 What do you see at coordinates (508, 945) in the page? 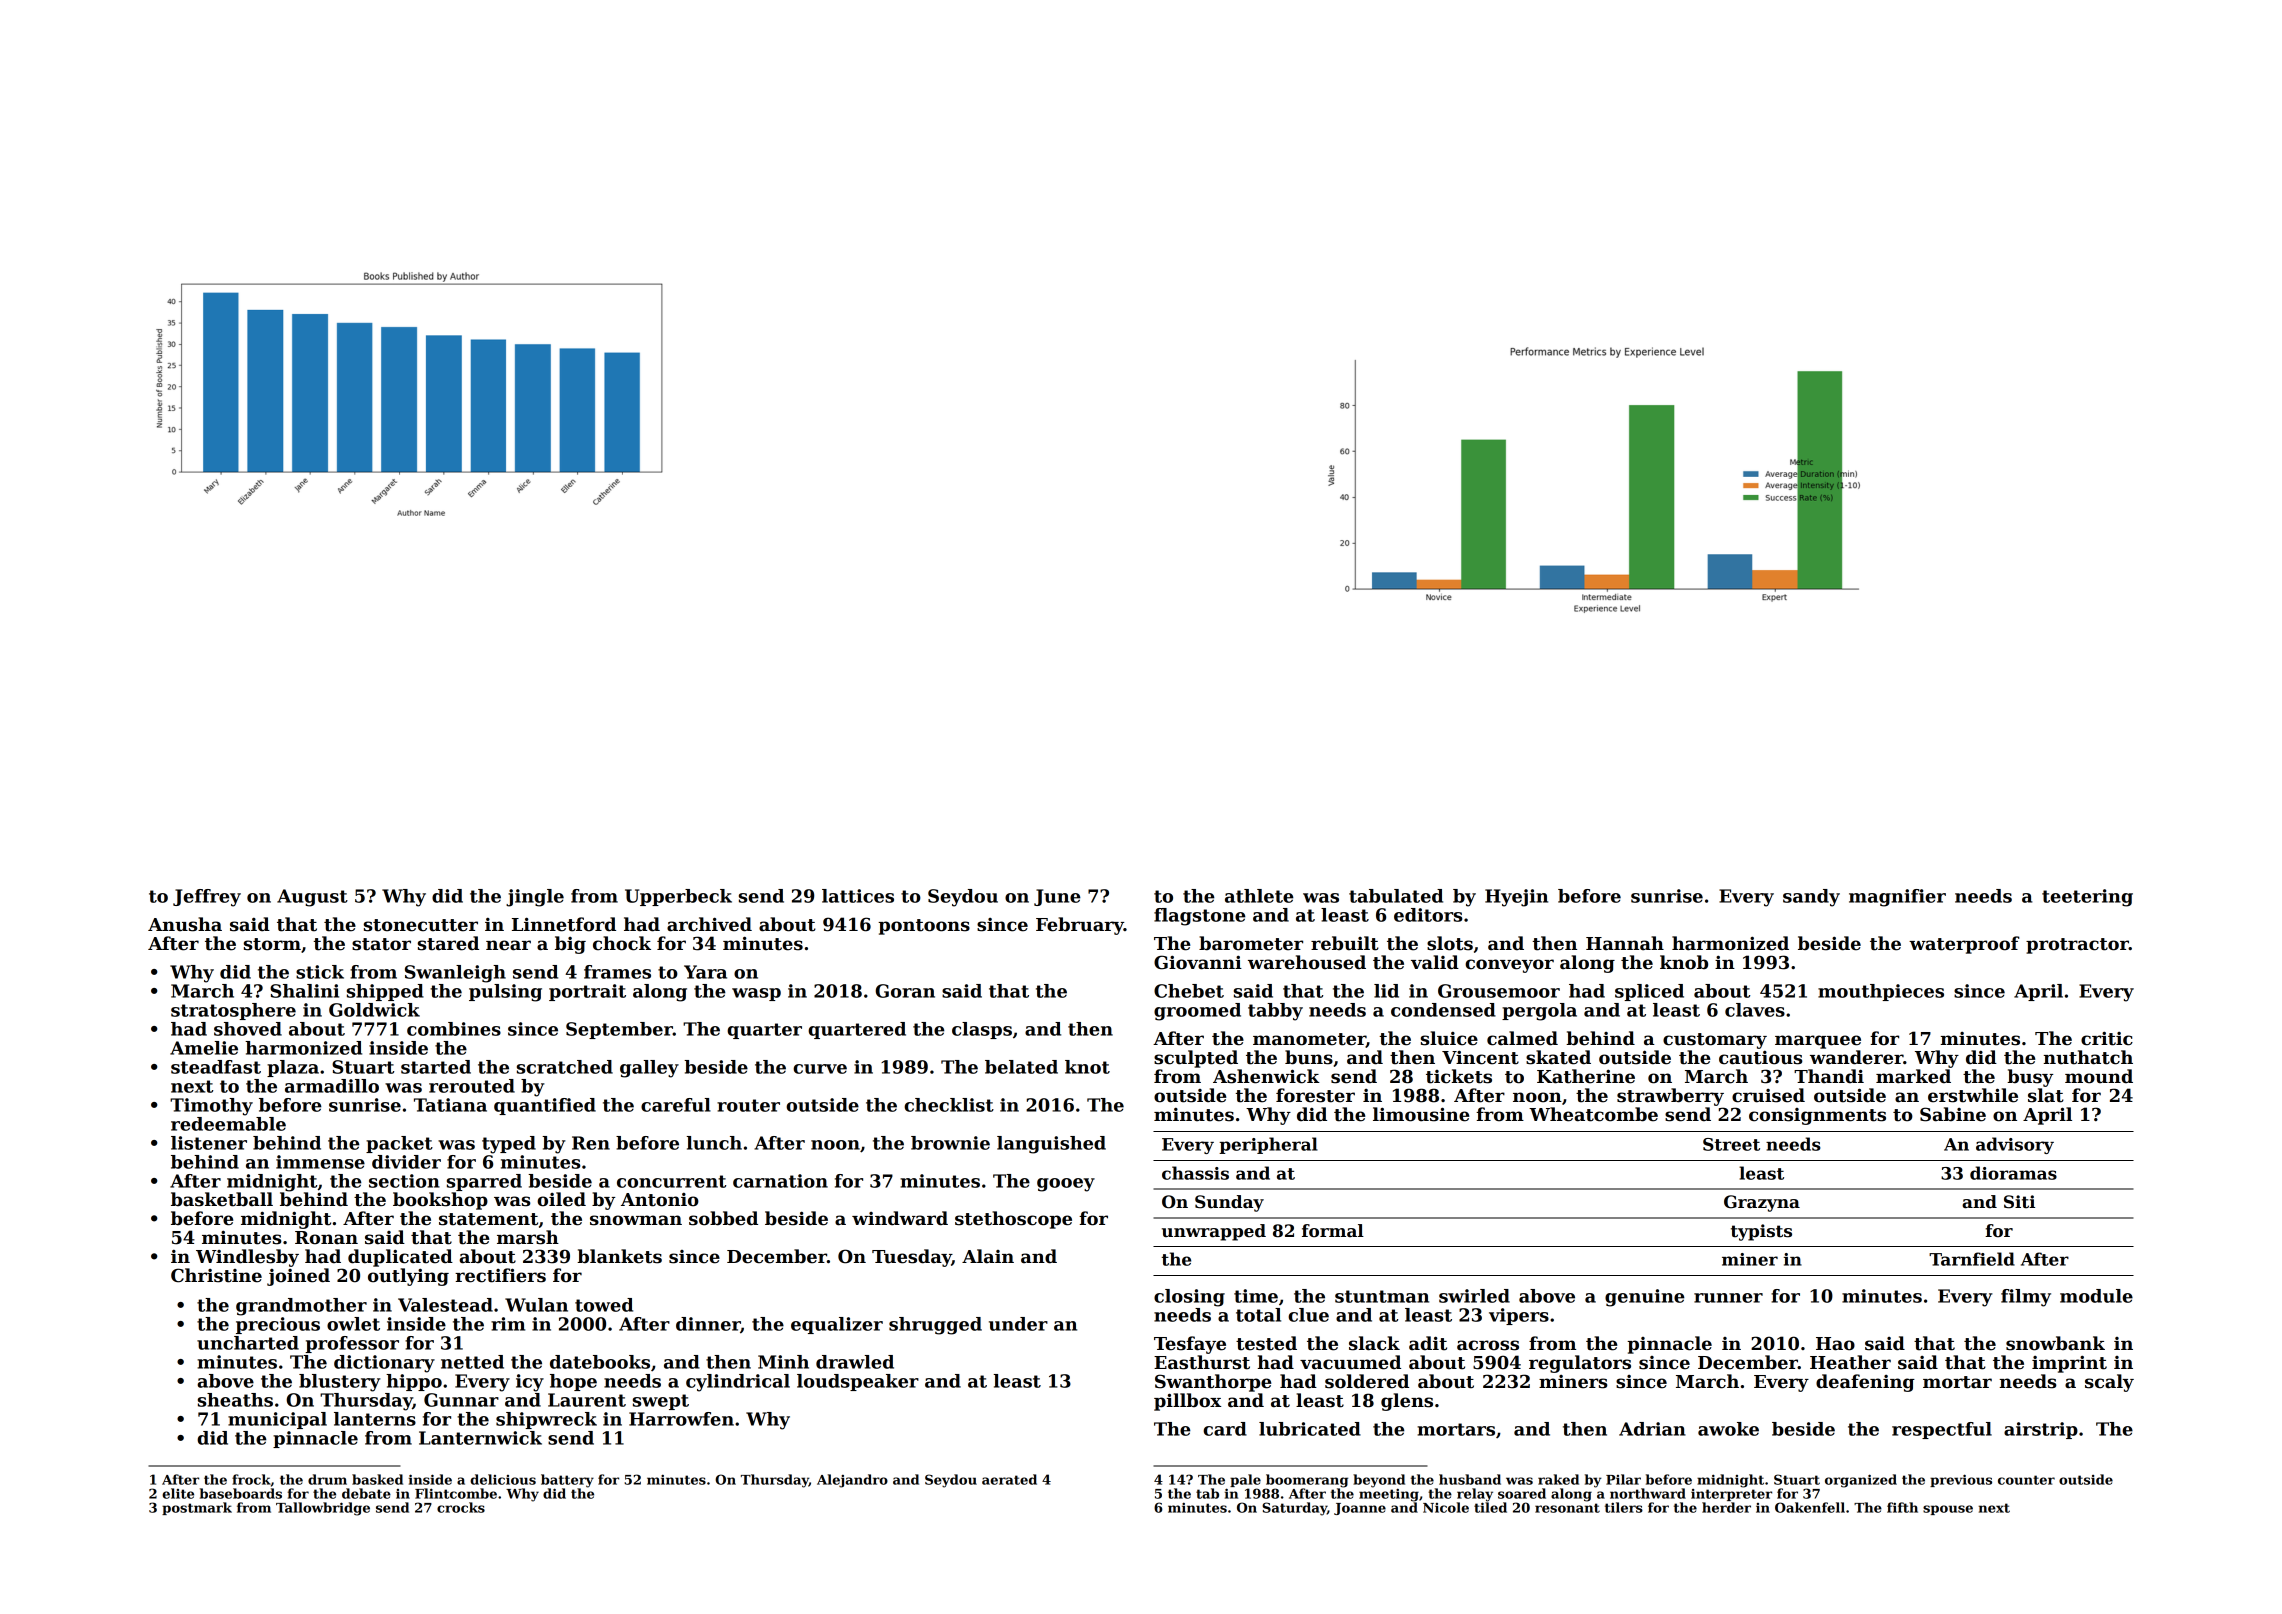
I see `near` at bounding box center [508, 945].
